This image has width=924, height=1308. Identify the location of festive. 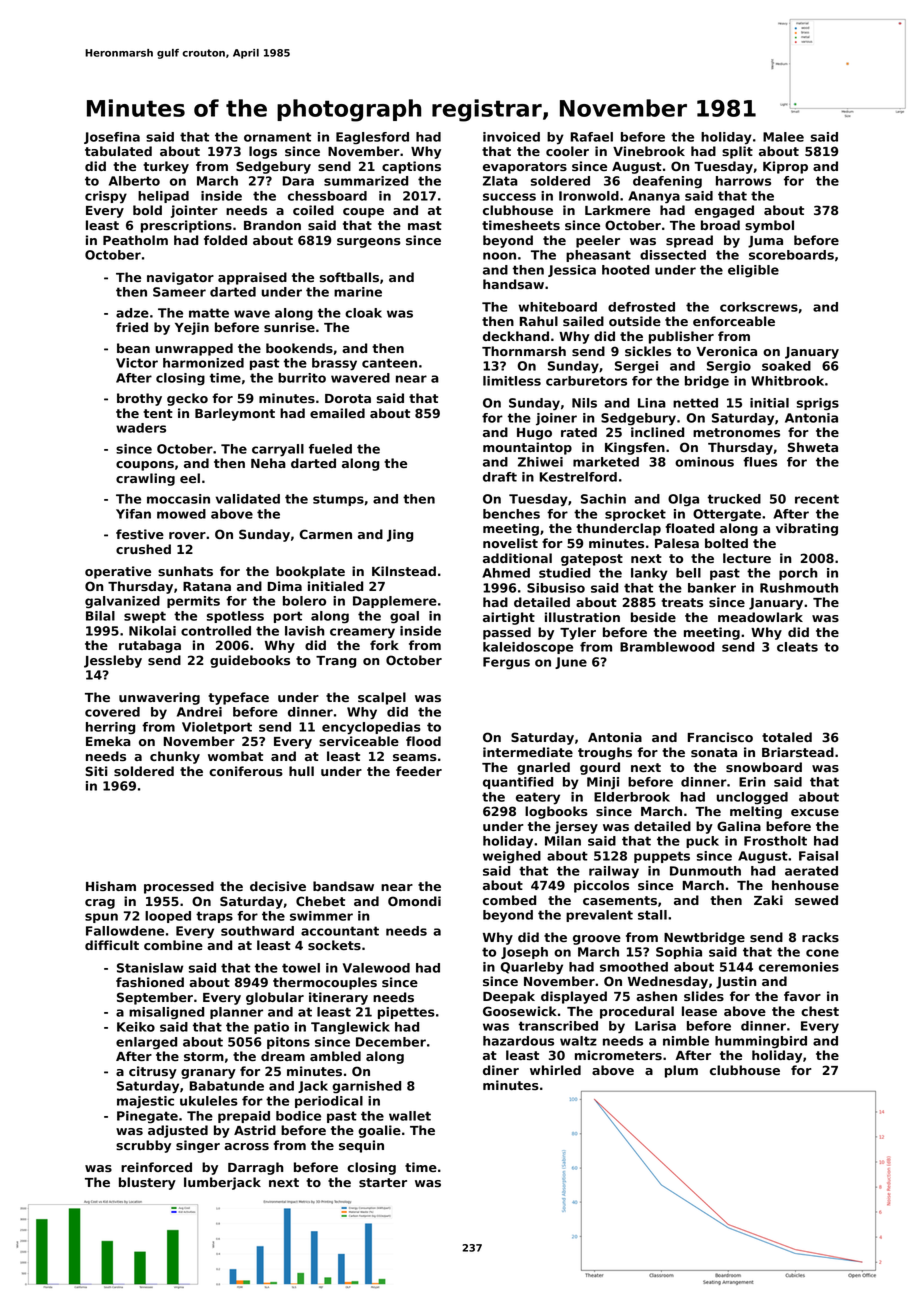
(140, 534).
